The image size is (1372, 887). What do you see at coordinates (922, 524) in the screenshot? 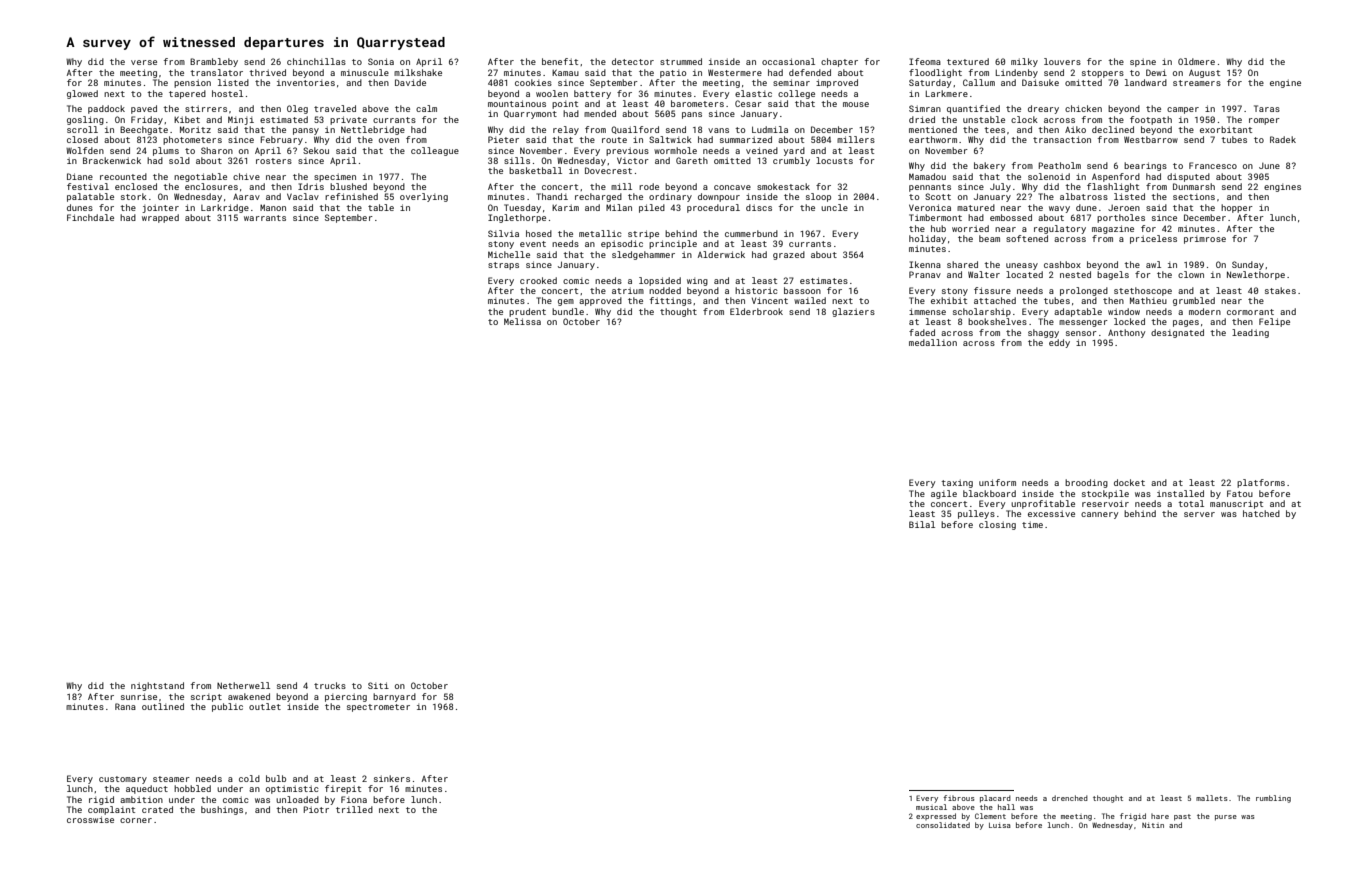
I see `Bilal` at bounding box center [922, 524].
